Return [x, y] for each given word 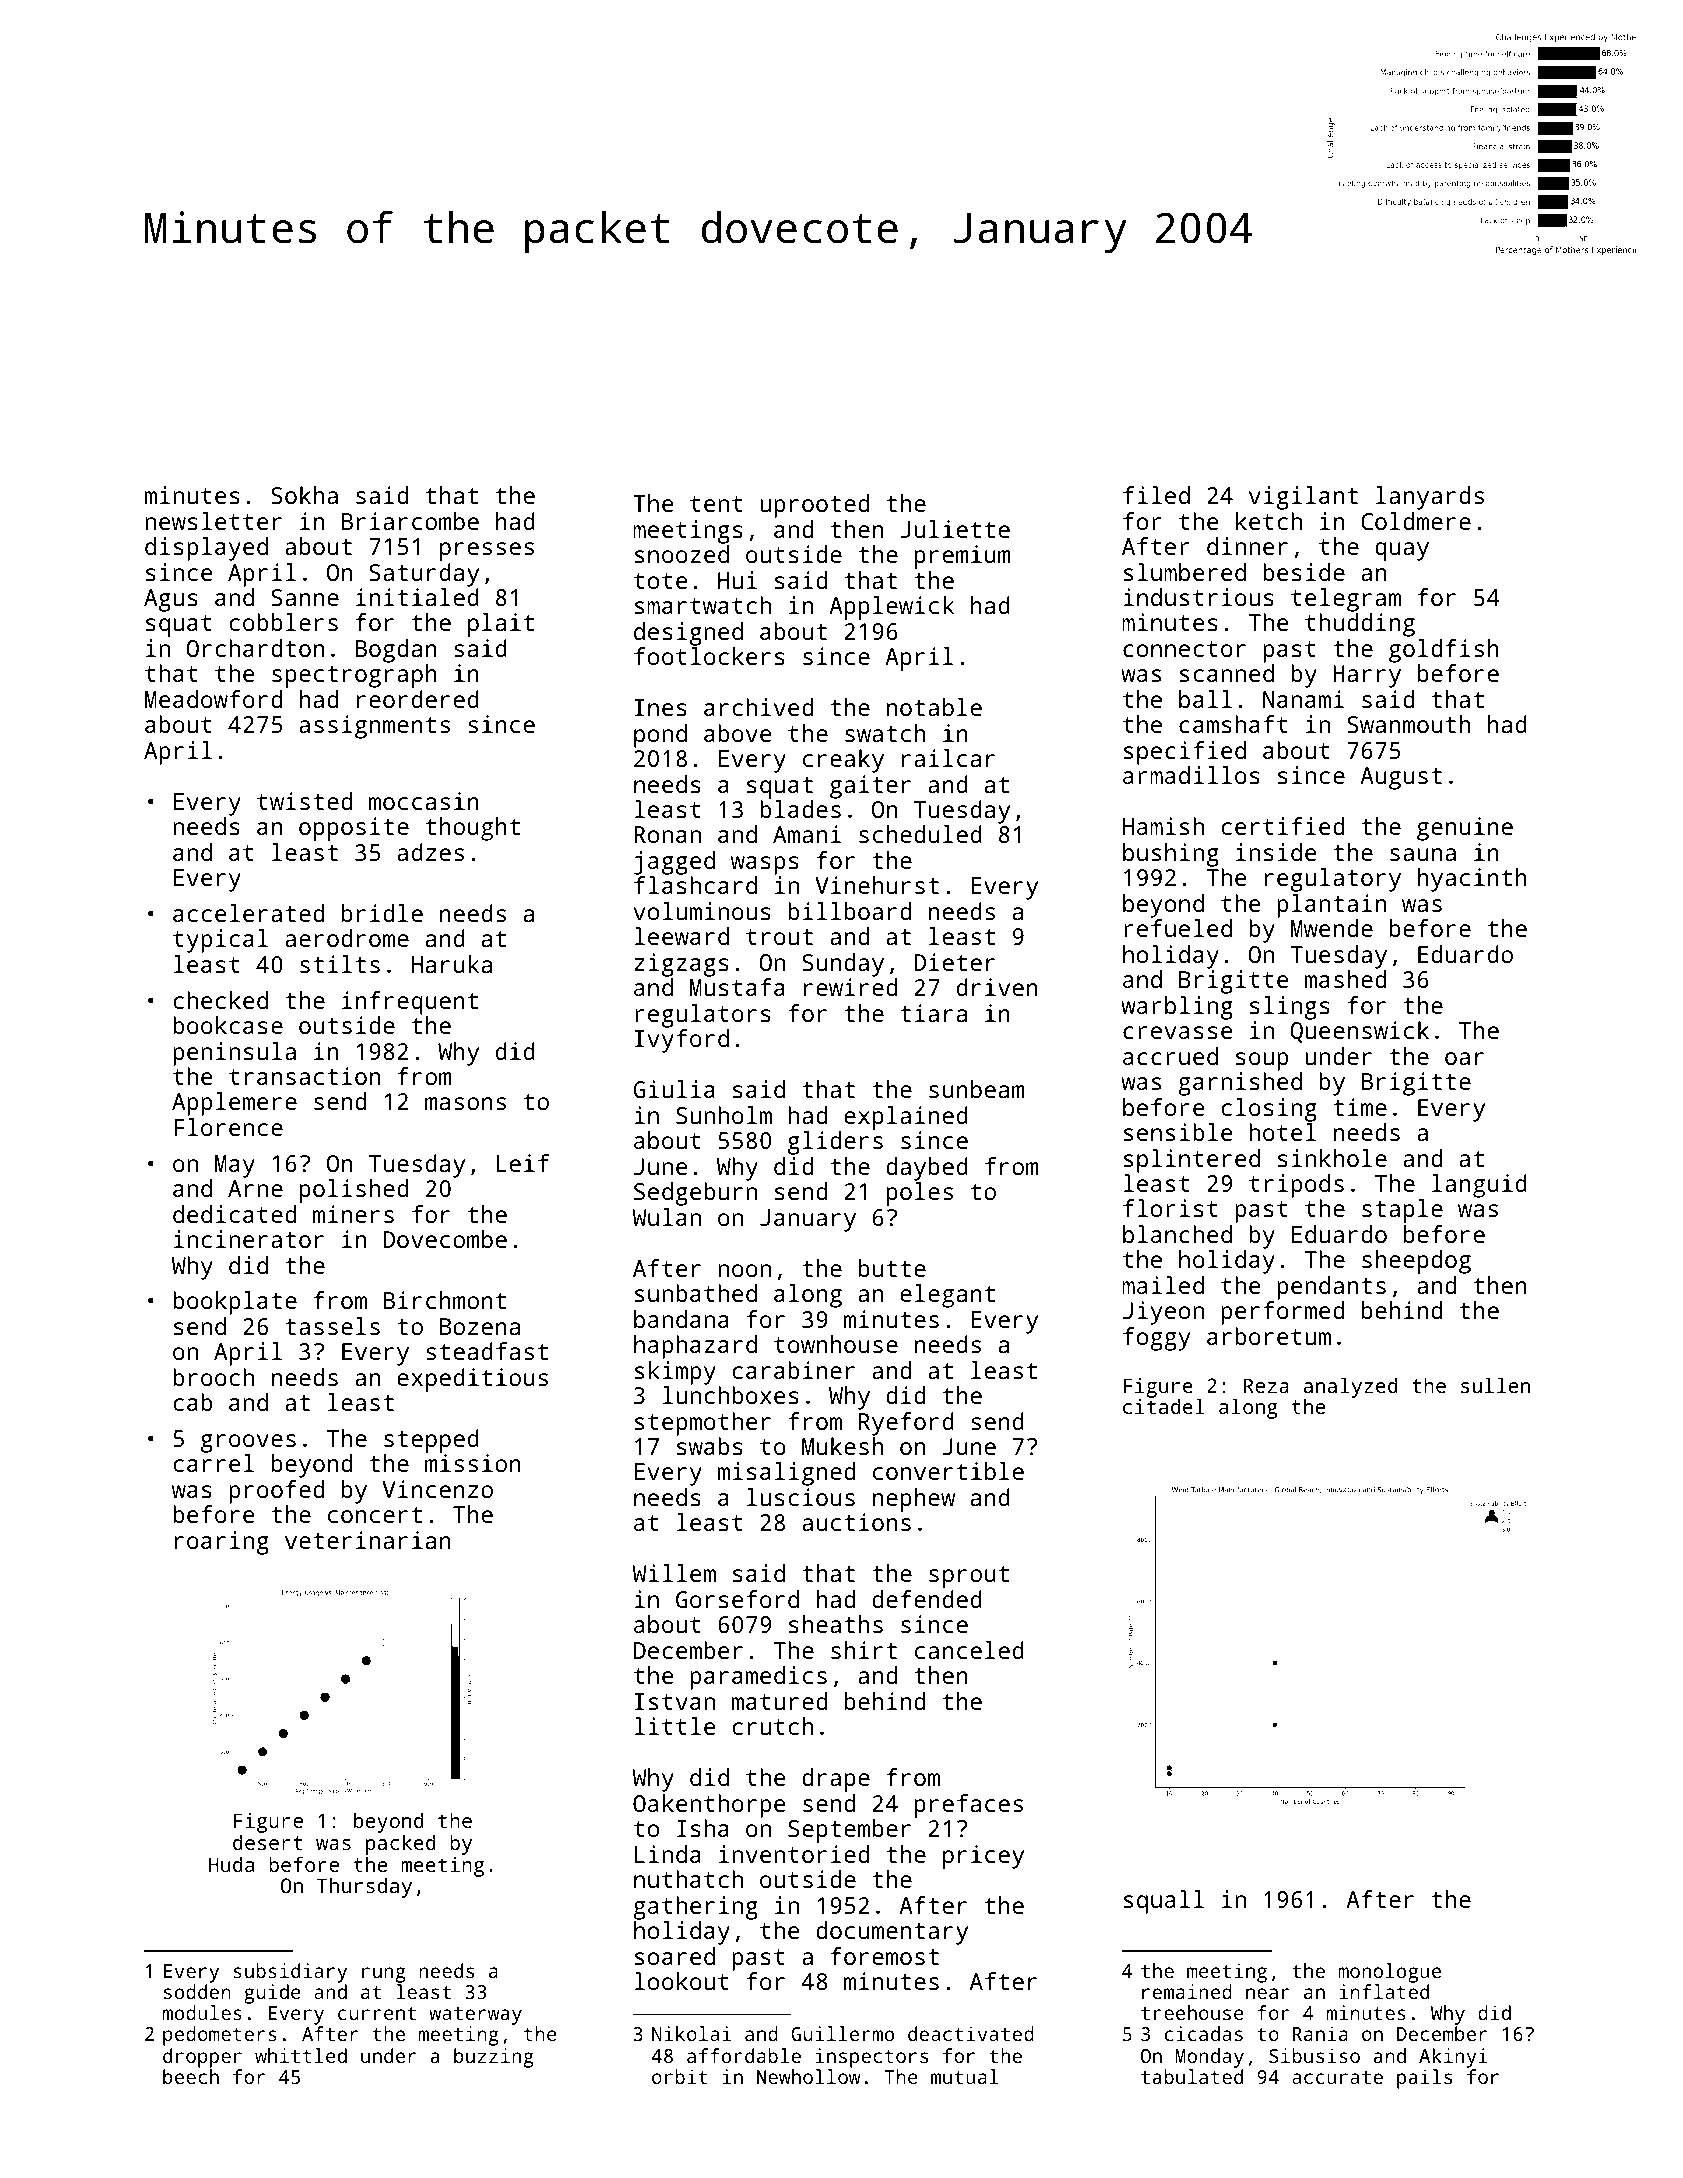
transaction [304, 1076]
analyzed [1351, 1388]
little [675, 1726]
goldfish [1444, 651]
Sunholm [724, 1115]
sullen [1495, 1385]
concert [375, 1515]
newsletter [213, 521]
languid [1479, 1186]
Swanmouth [1408, 724]
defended [927, 1599]
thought [473, 829]
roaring [222, 1543]
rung [384, 1975]
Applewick [891, 608]
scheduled [920, 834]
